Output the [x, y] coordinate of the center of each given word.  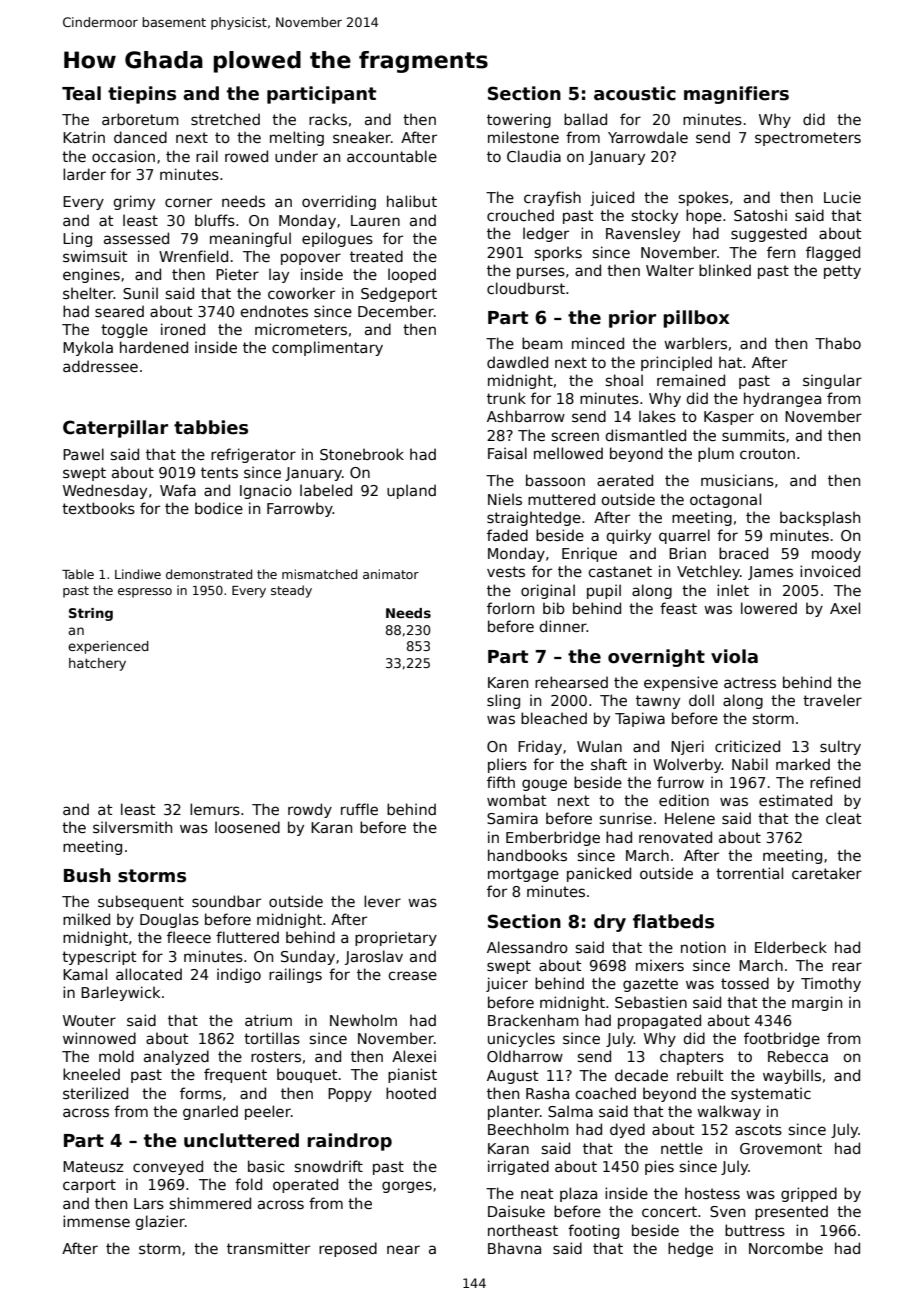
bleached [554, 718]
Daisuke [516, 1211]
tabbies [211, 427]
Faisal [507, 453]
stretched [225, 119]
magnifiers [736, 95]
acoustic [635, 93]
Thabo [838, 343]
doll [701, 700]
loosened [247, 827]
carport [89, 1186]
